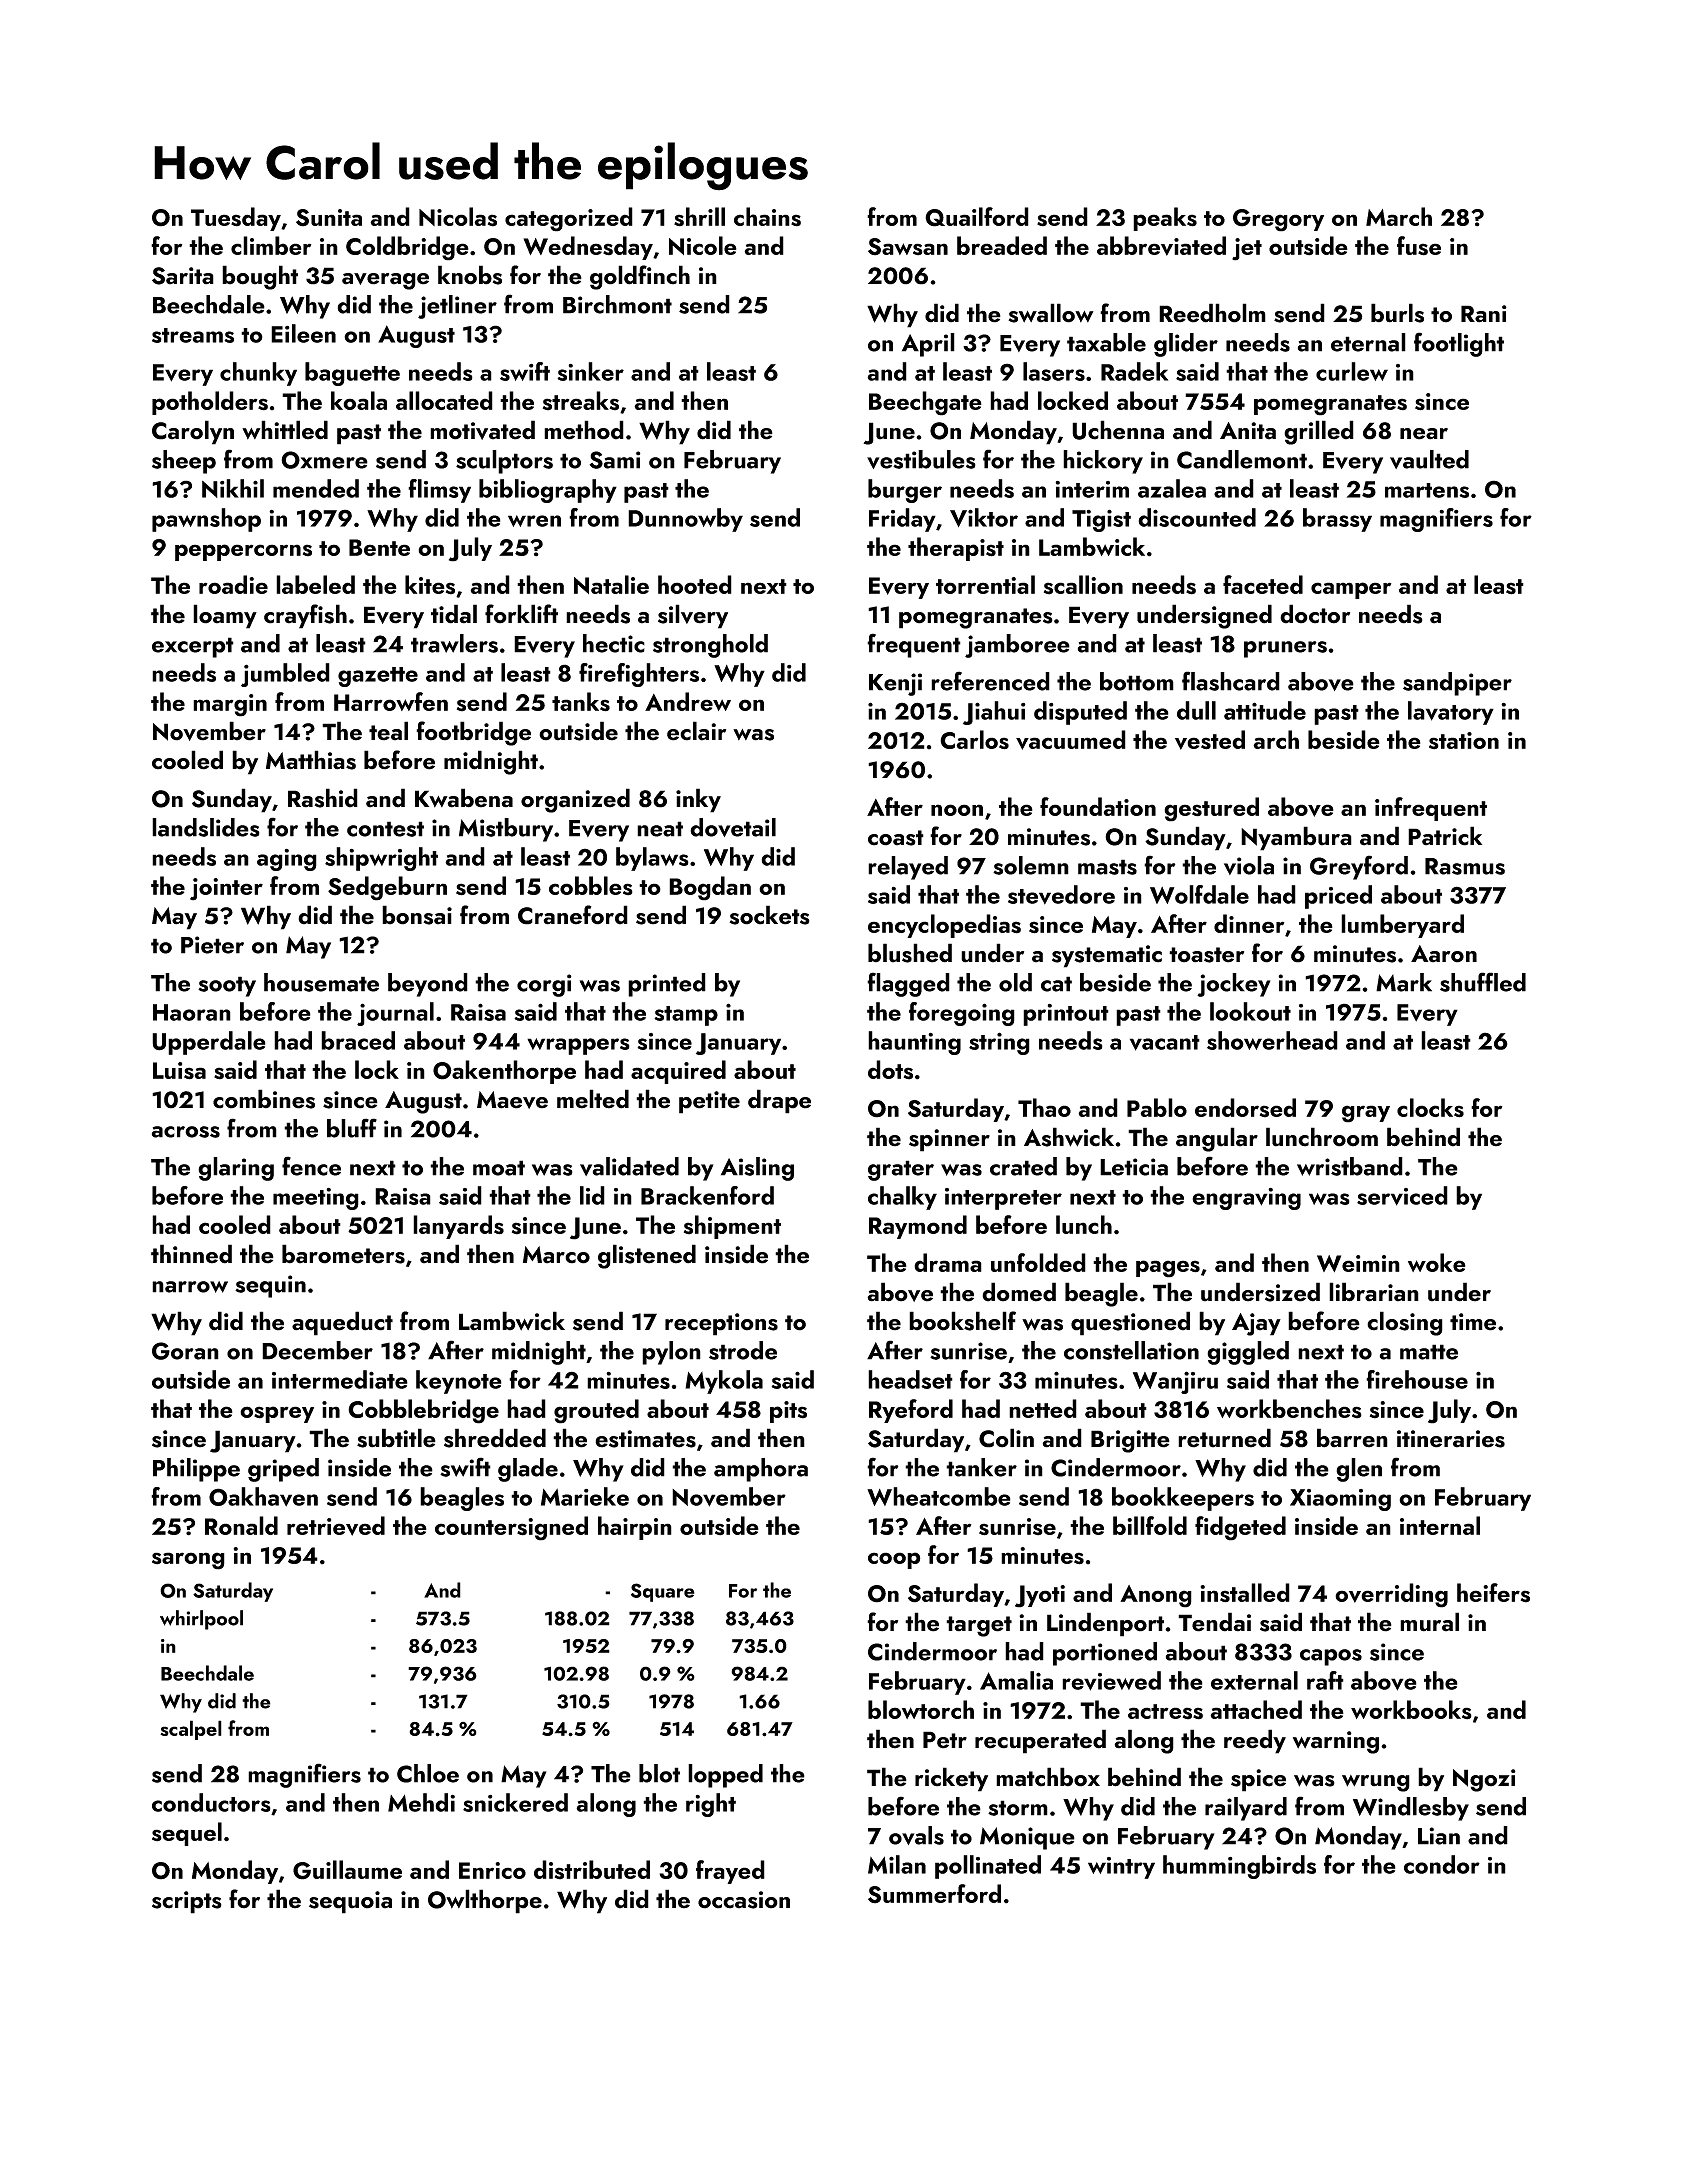  What do you see at coordinates (336, 1526) in the document?
I see `retrieved` at bounding box center [336, 1526].
